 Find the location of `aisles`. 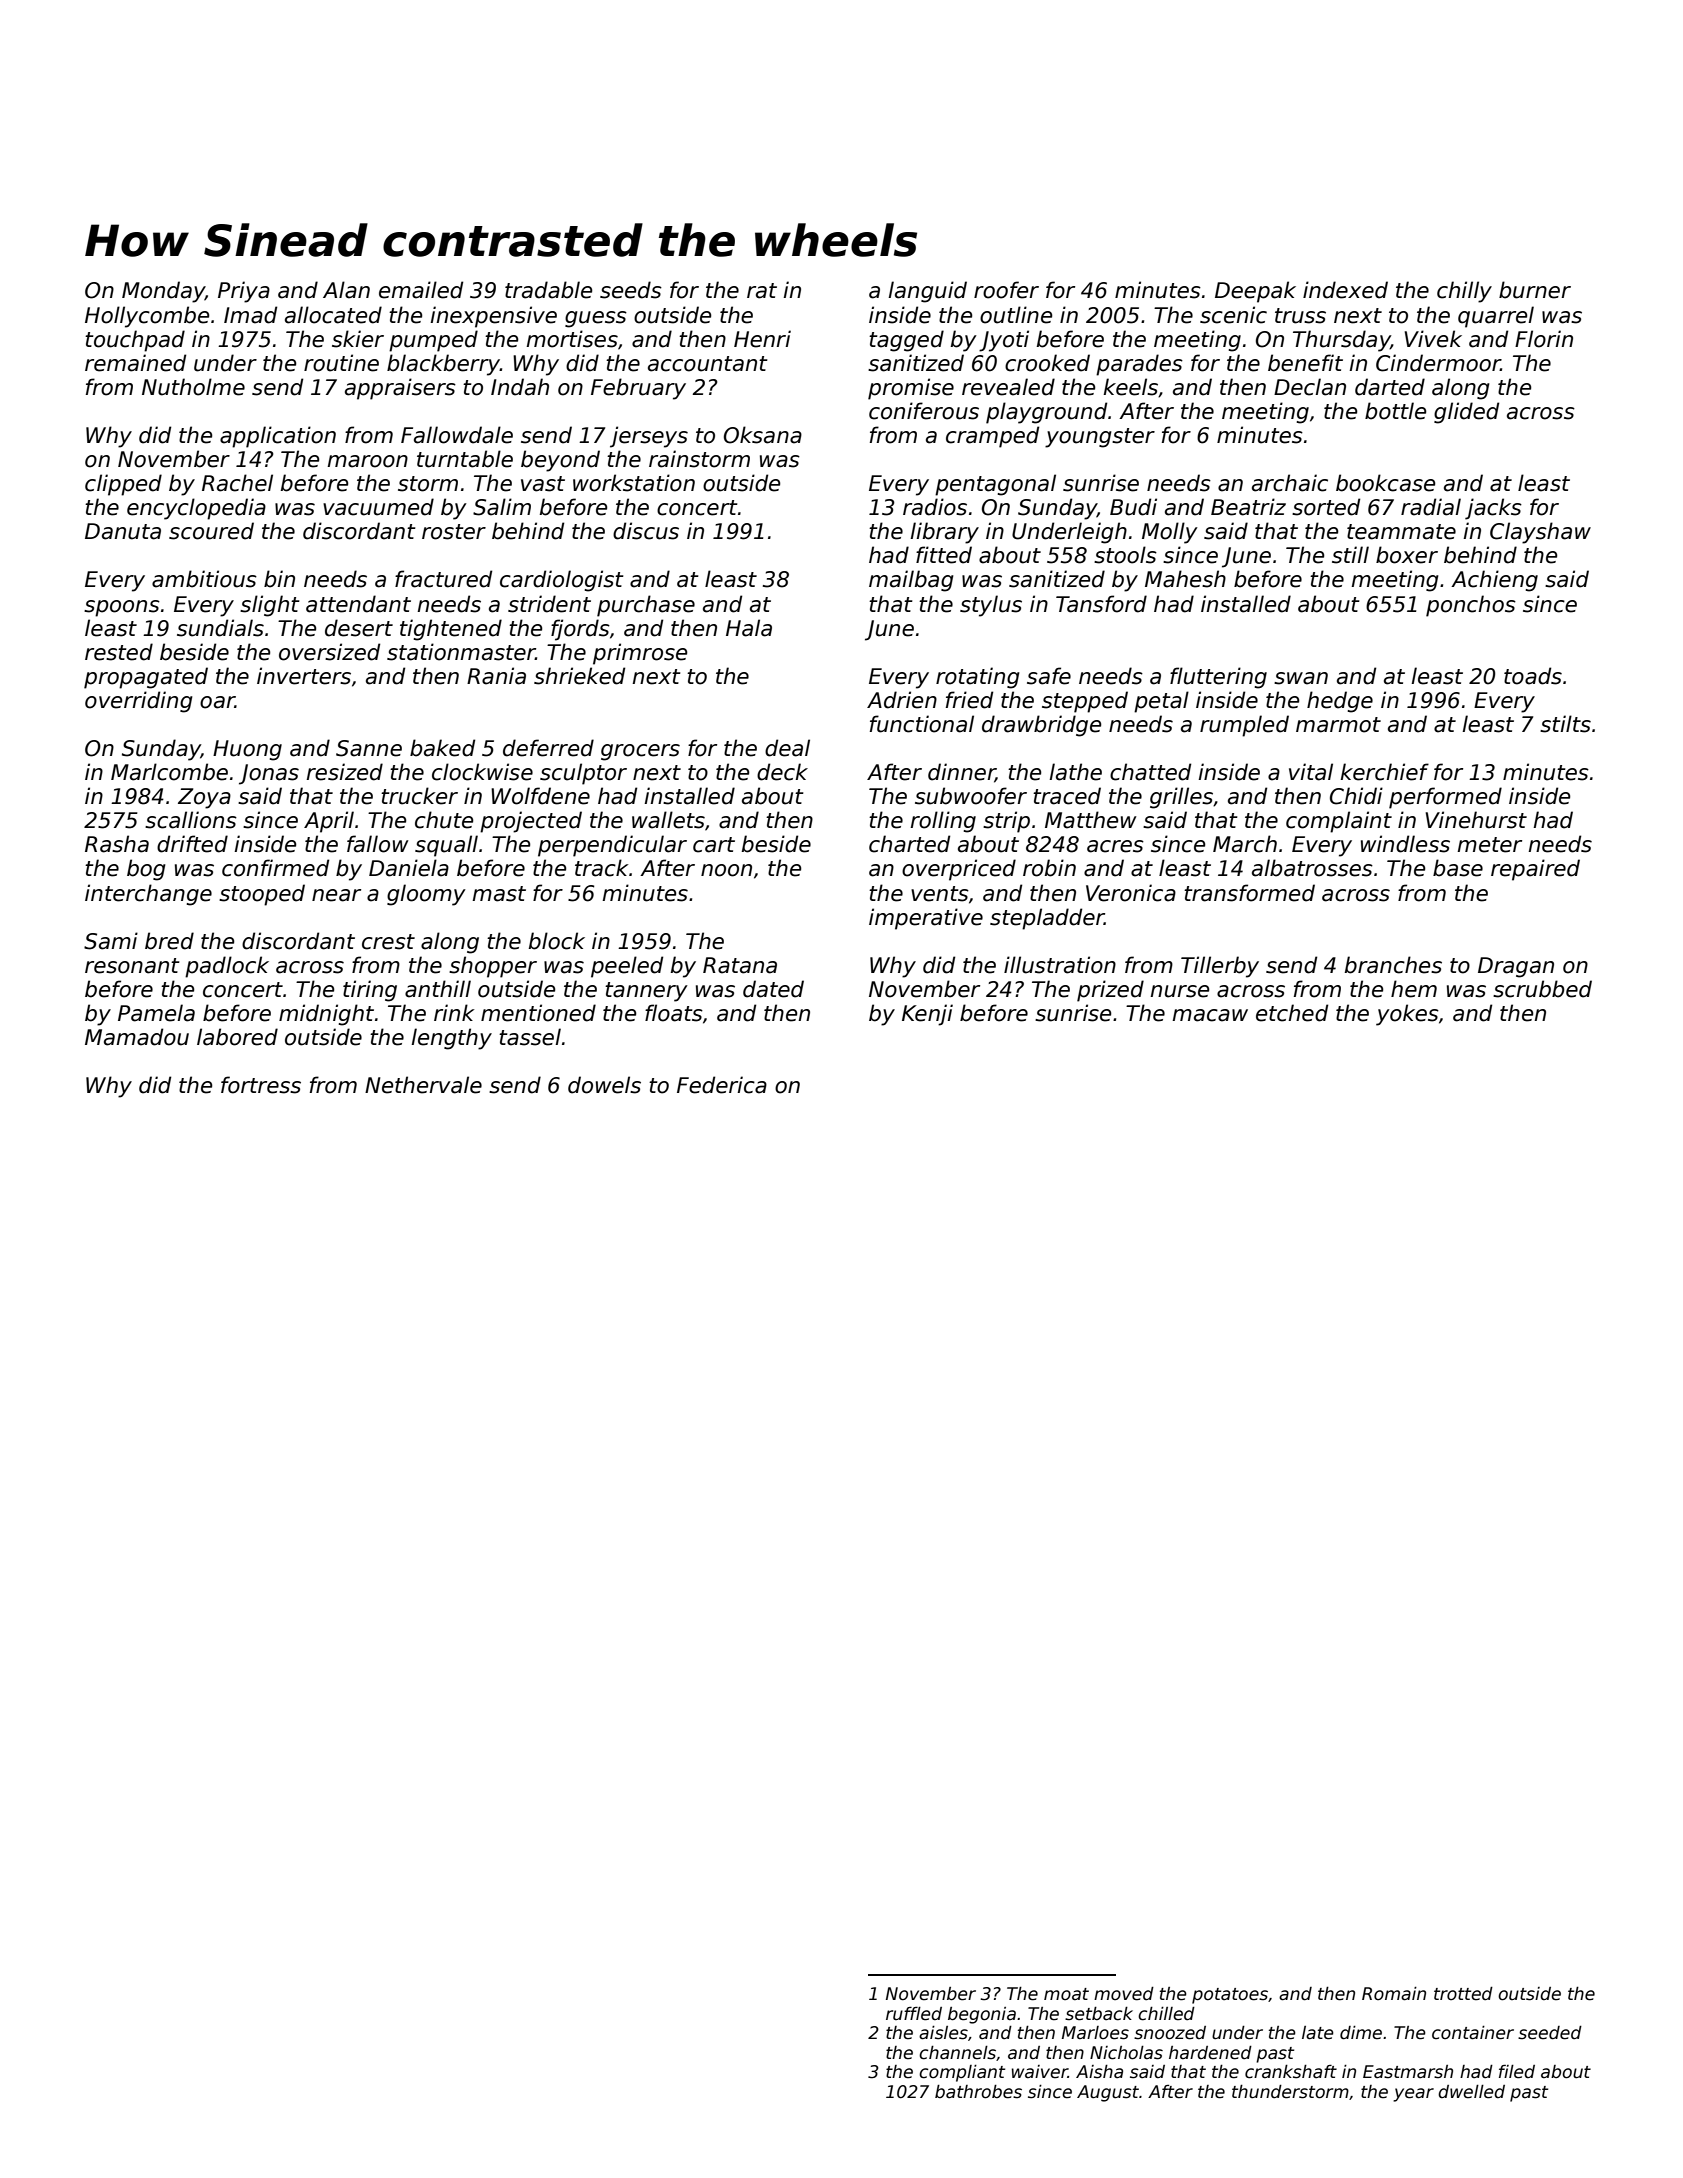

aisles is located at coordinates (943, 2033).
